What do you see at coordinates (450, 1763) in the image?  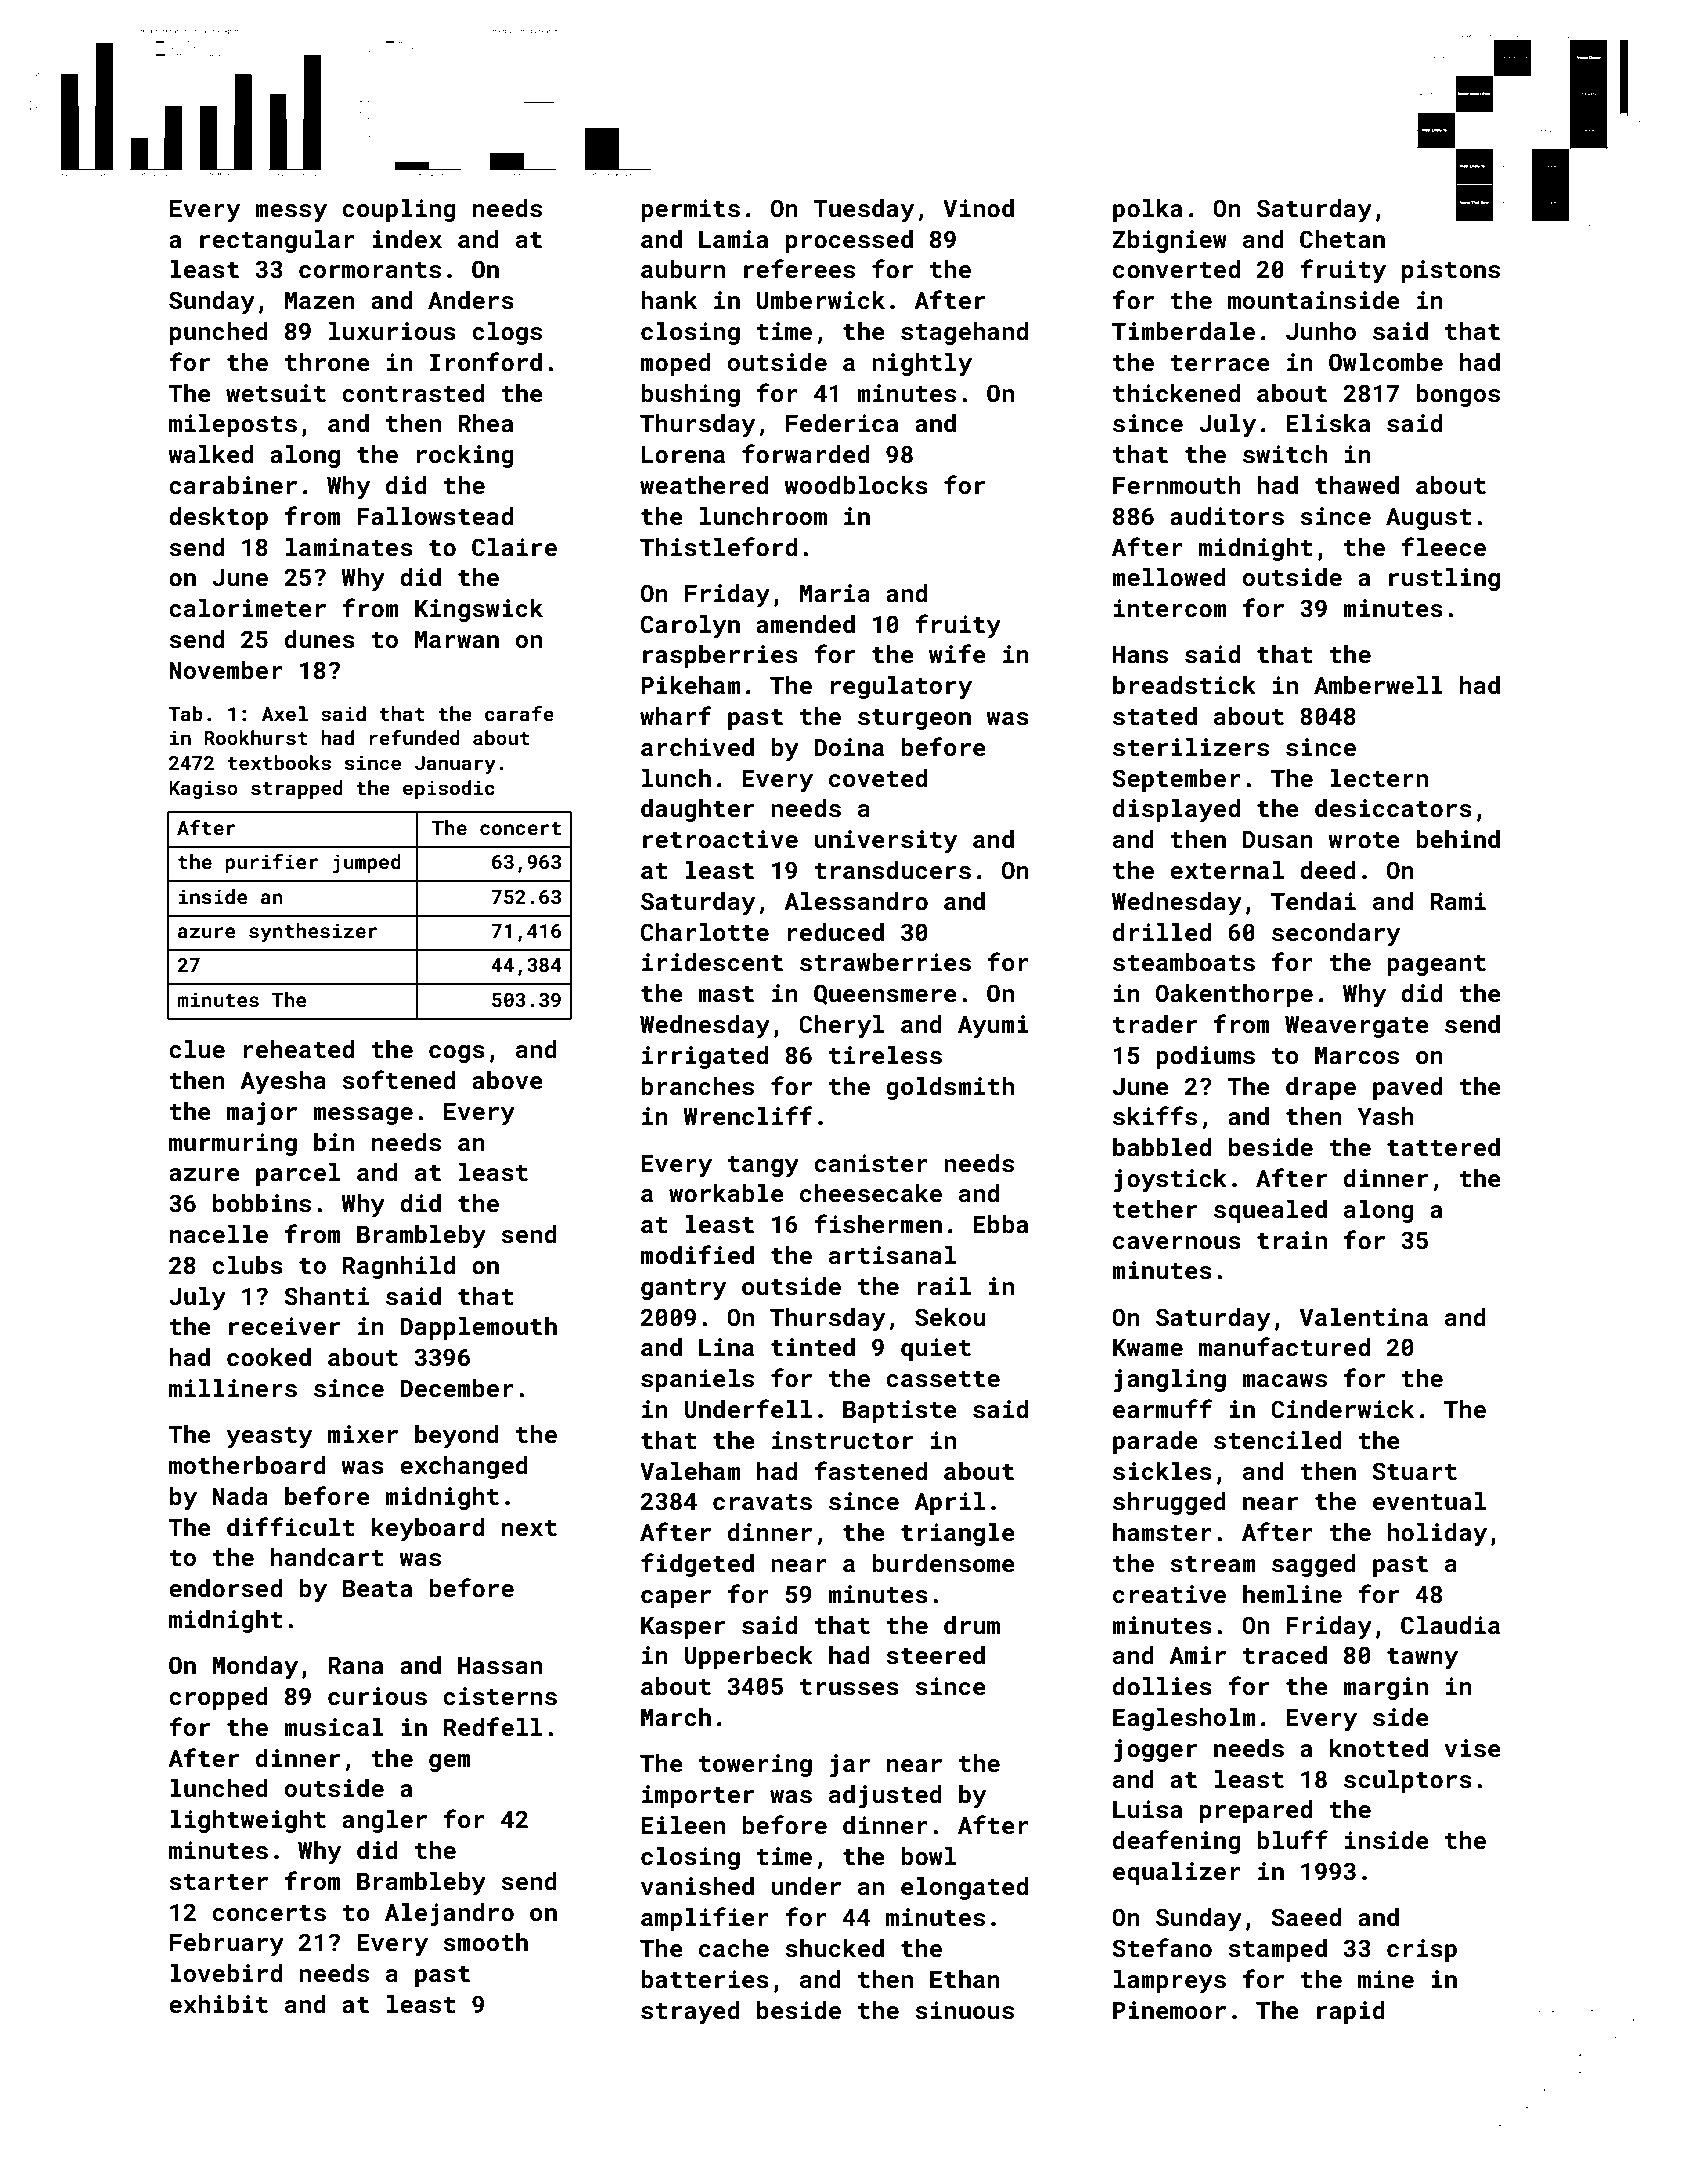 I see `gem` at bounding box center [450, 1763].
